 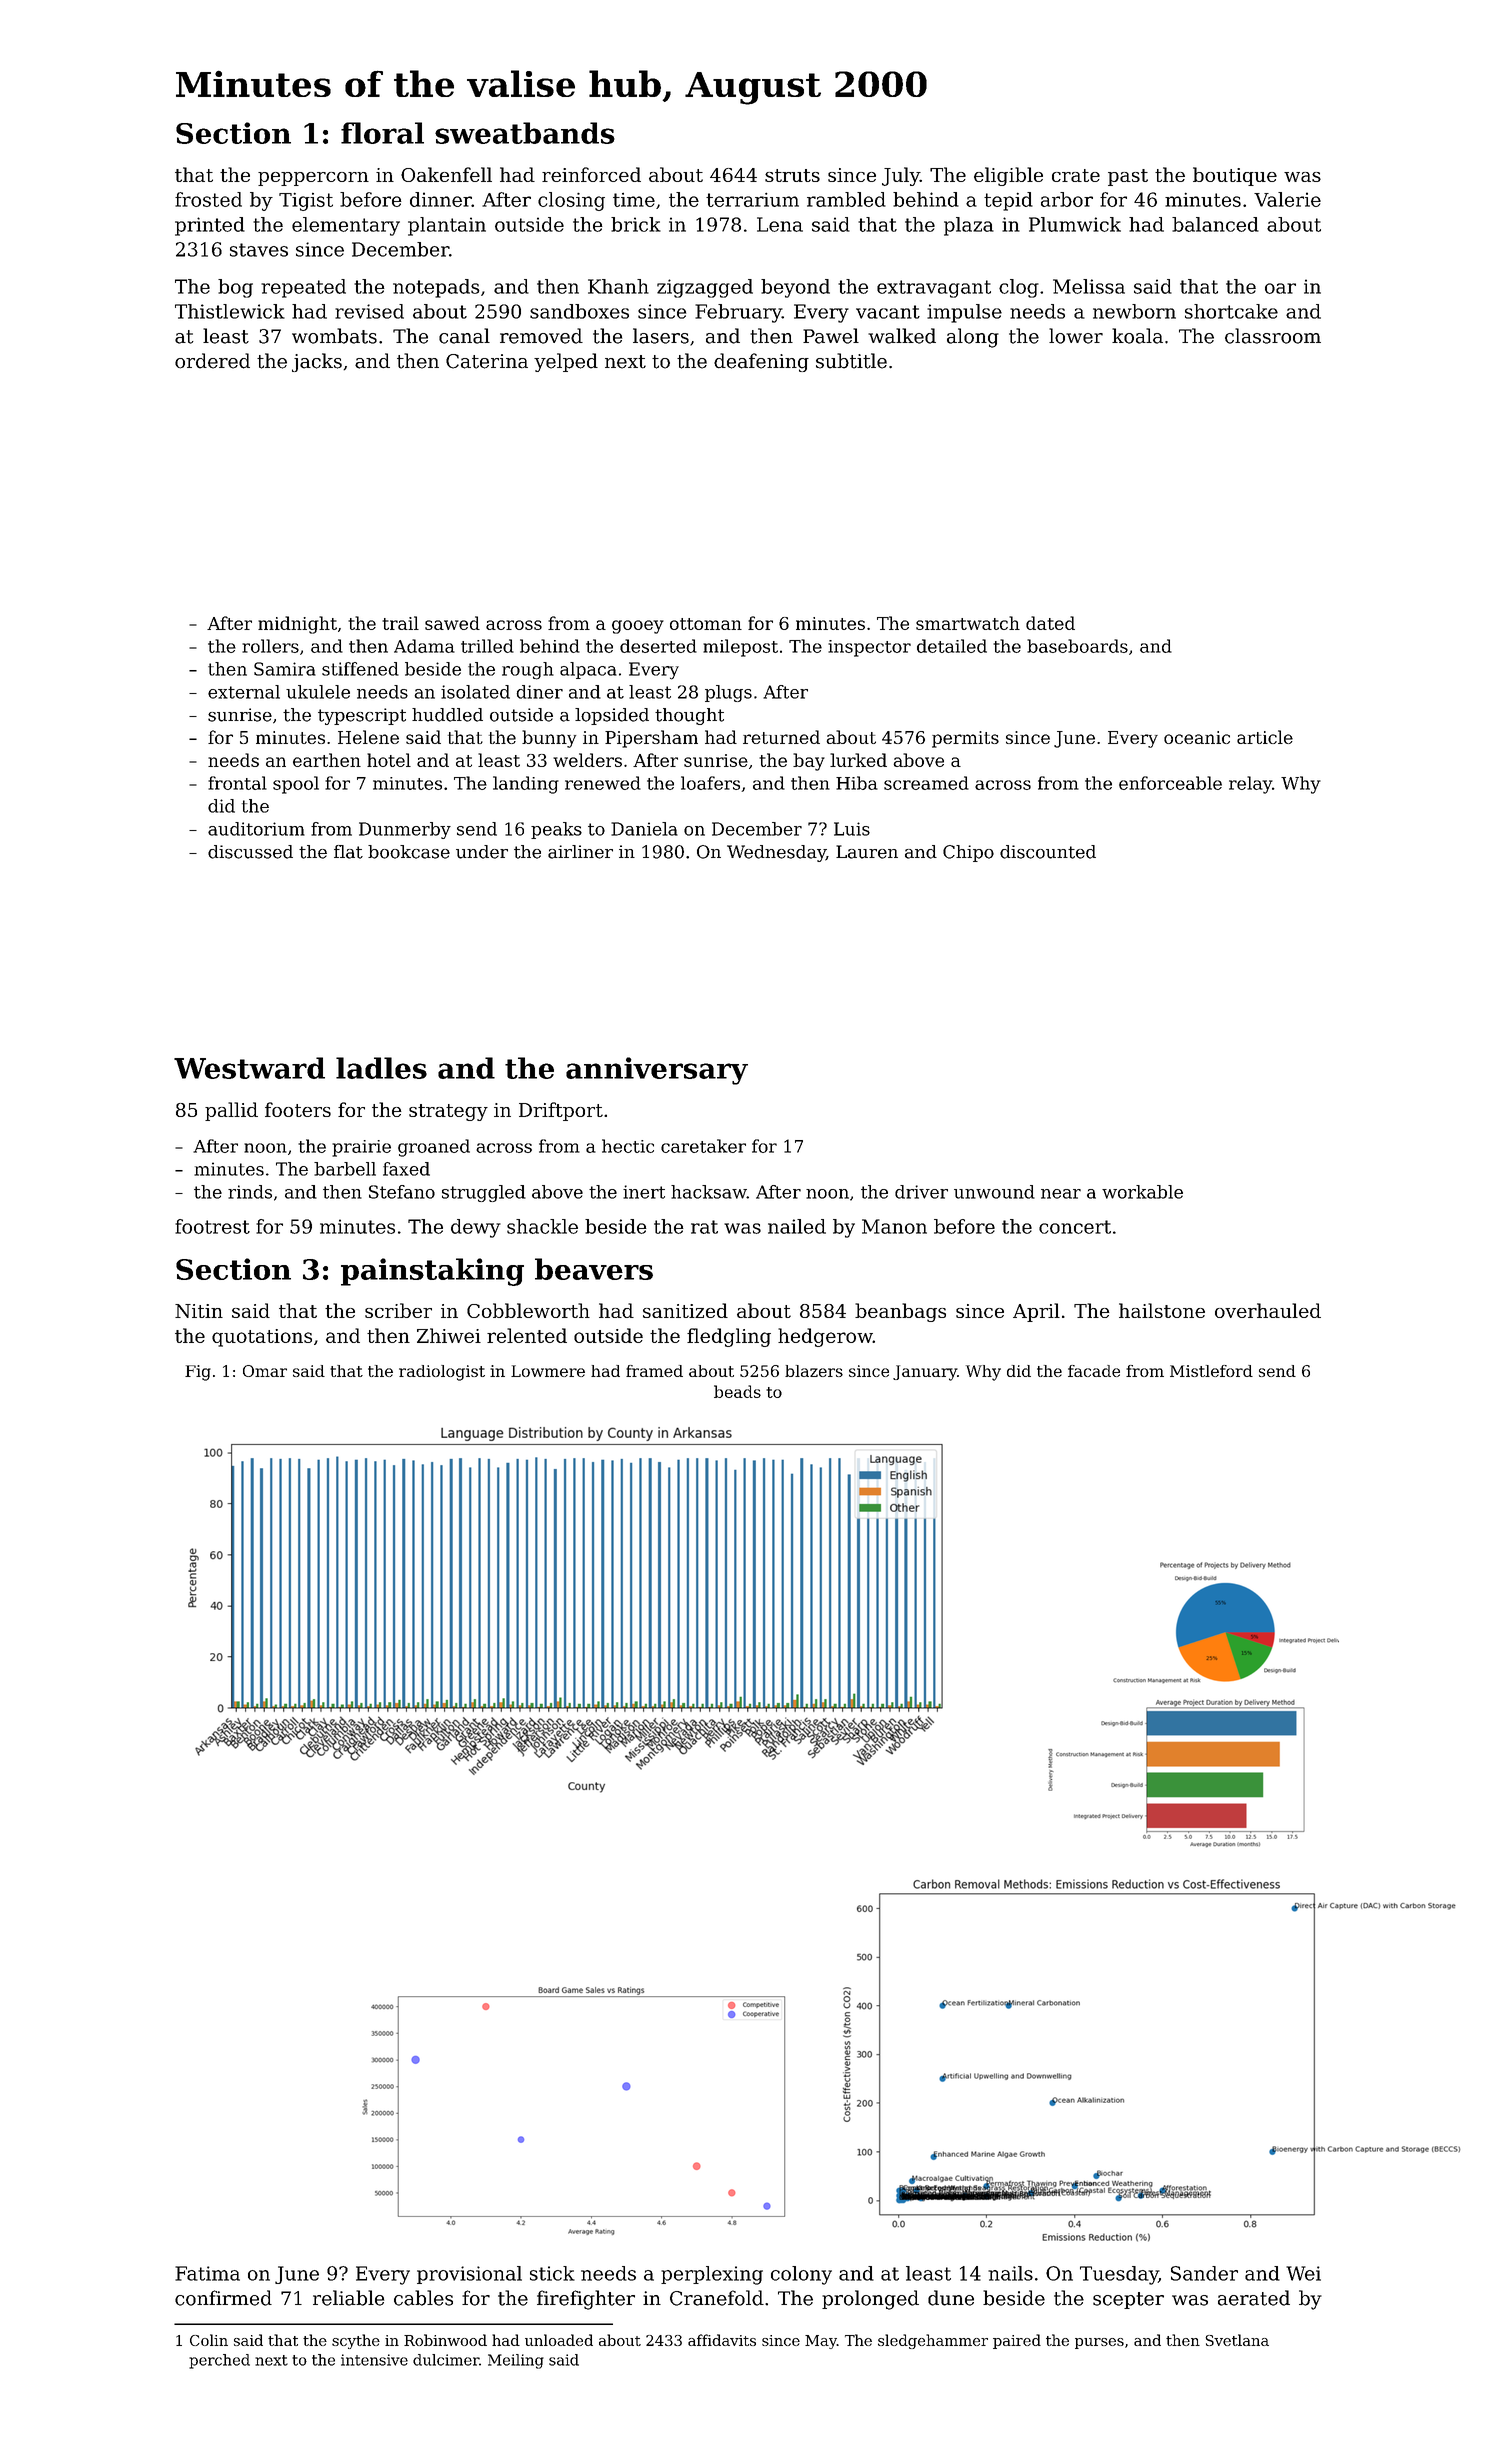 What do you see at coordinates (1142, 1192) in the document?
I see `workable` at bounding box center [1142, 1192].
